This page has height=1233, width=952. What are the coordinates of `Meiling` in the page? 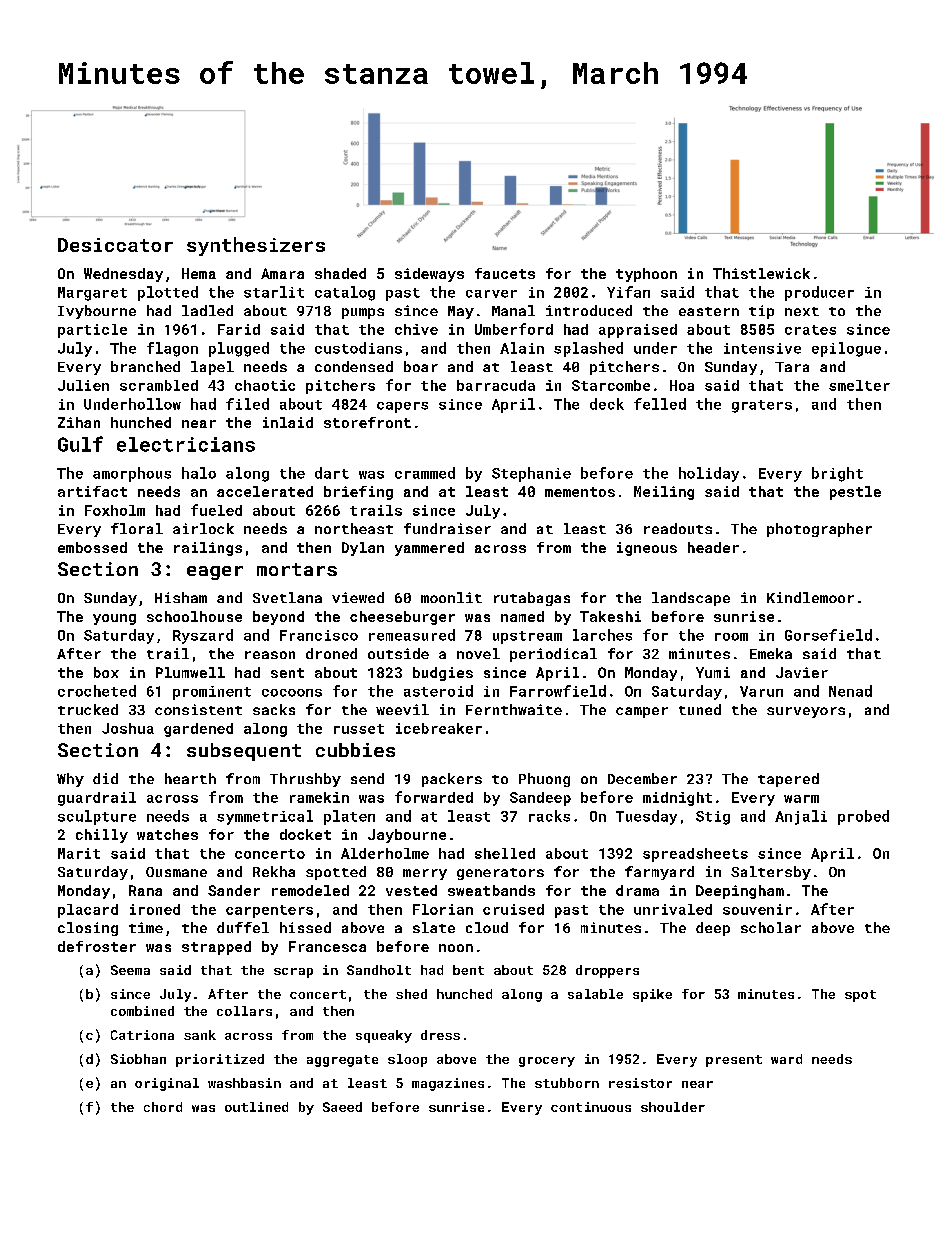 It's located at (664, 493).
